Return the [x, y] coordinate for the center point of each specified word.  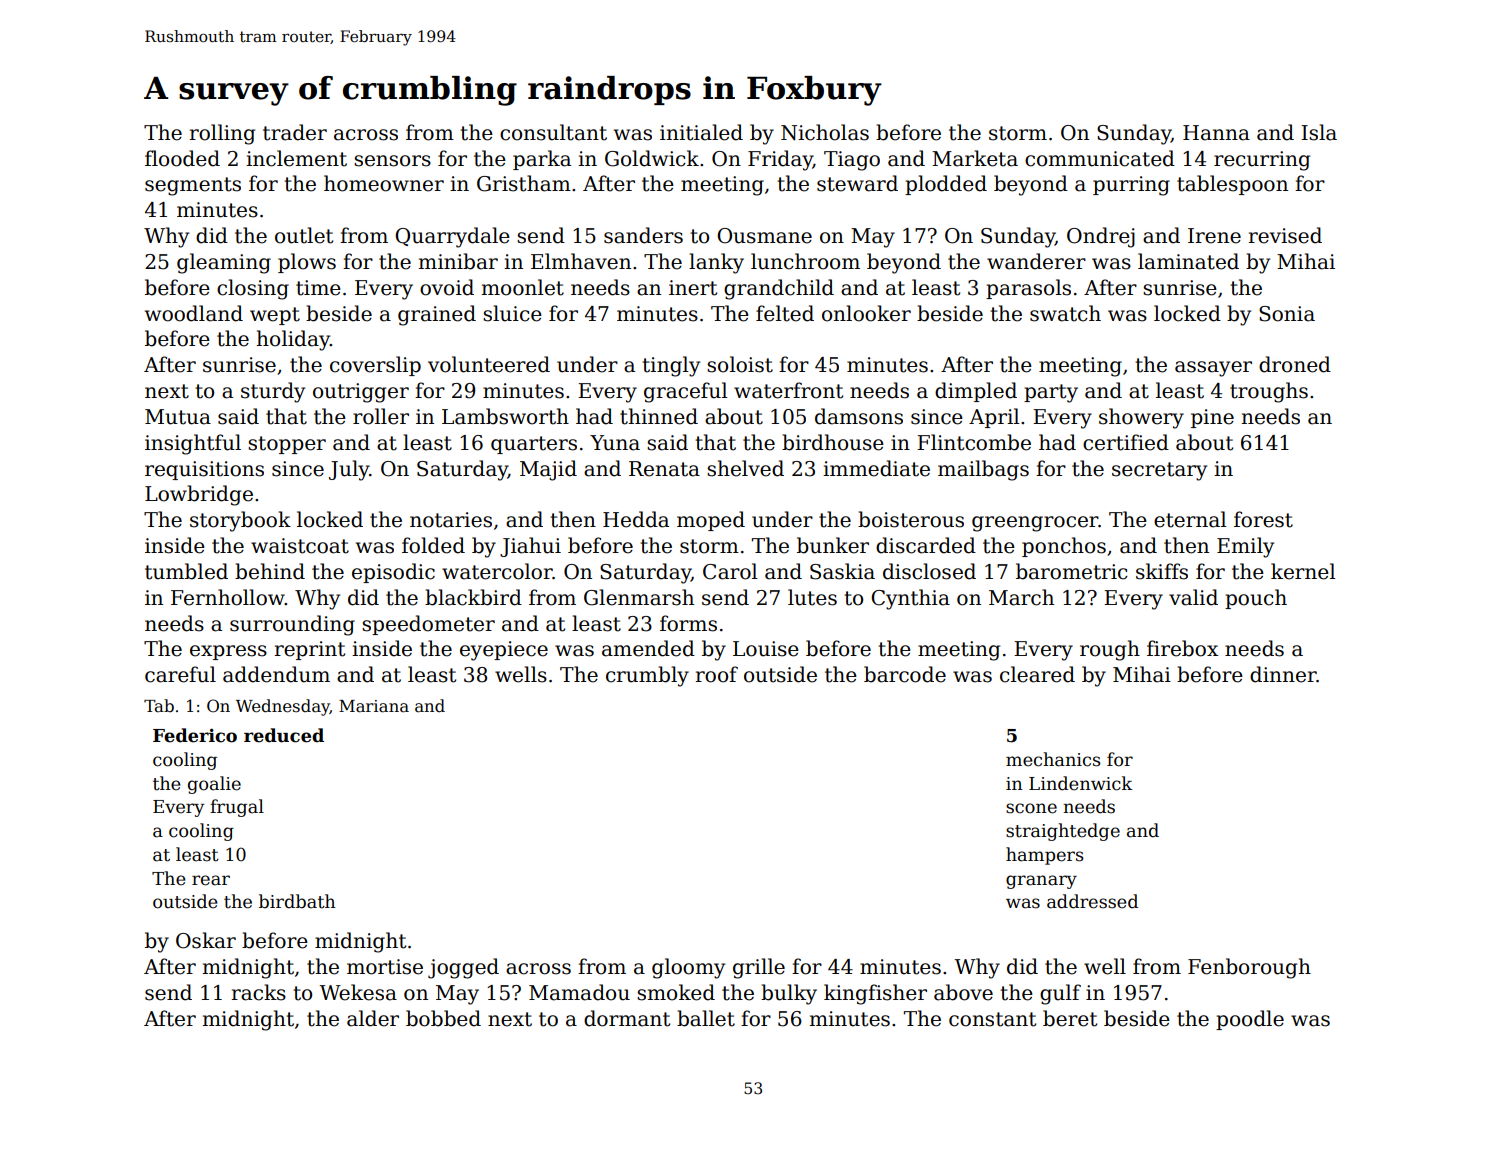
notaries [451, 520]
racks [259, 992]
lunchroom [805, 261]
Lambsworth [505, 416]
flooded [182, 158]
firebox [1182, 648]
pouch [1256, 599]
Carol [730, 571]
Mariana [374, 706]
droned [1295, 364]
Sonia [1287, 314]
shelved [745, 468]
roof [717, 674]
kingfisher [875, 994]
